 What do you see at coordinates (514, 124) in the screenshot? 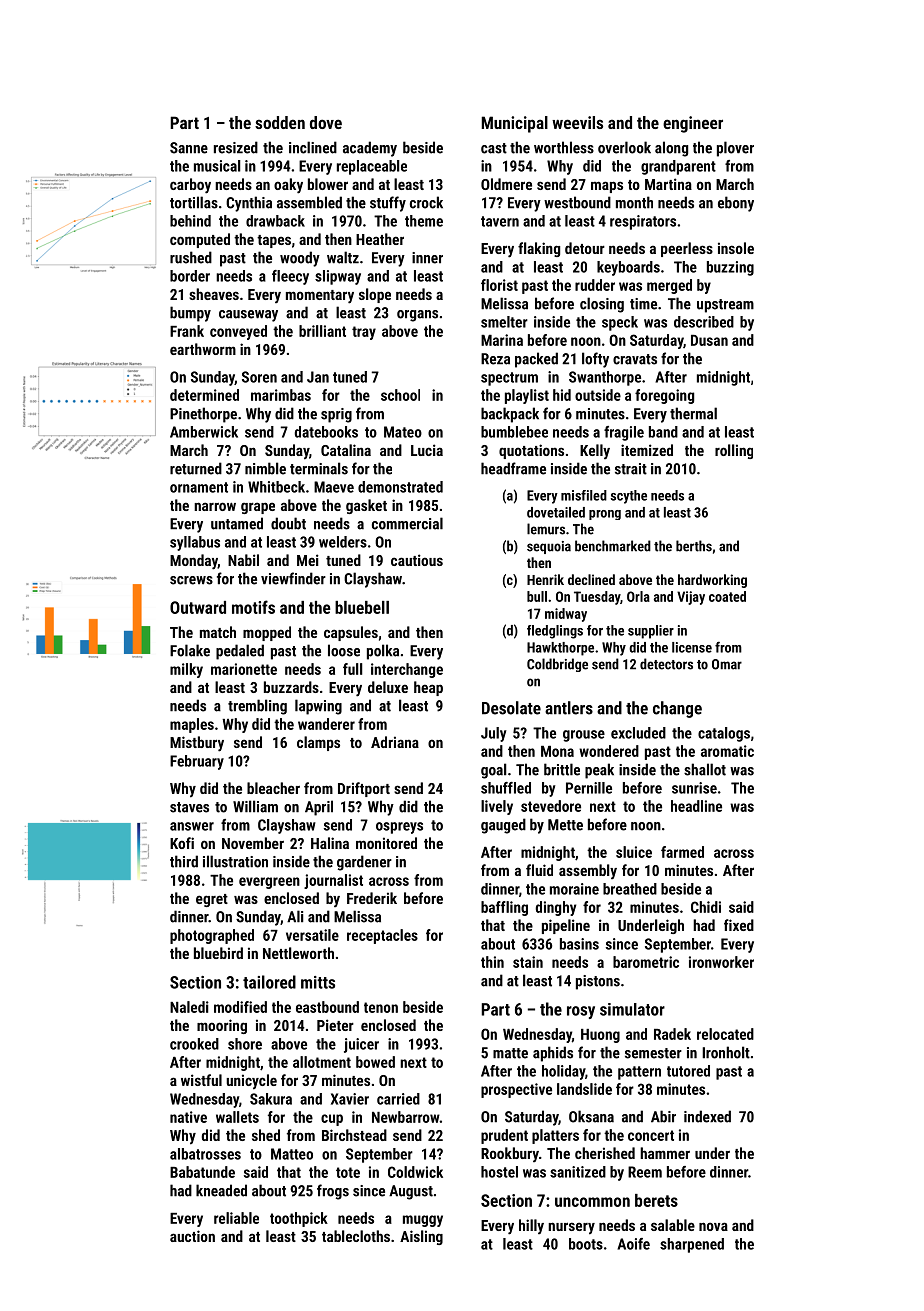
I see `Municipal` at bounding box center [514, 124].
